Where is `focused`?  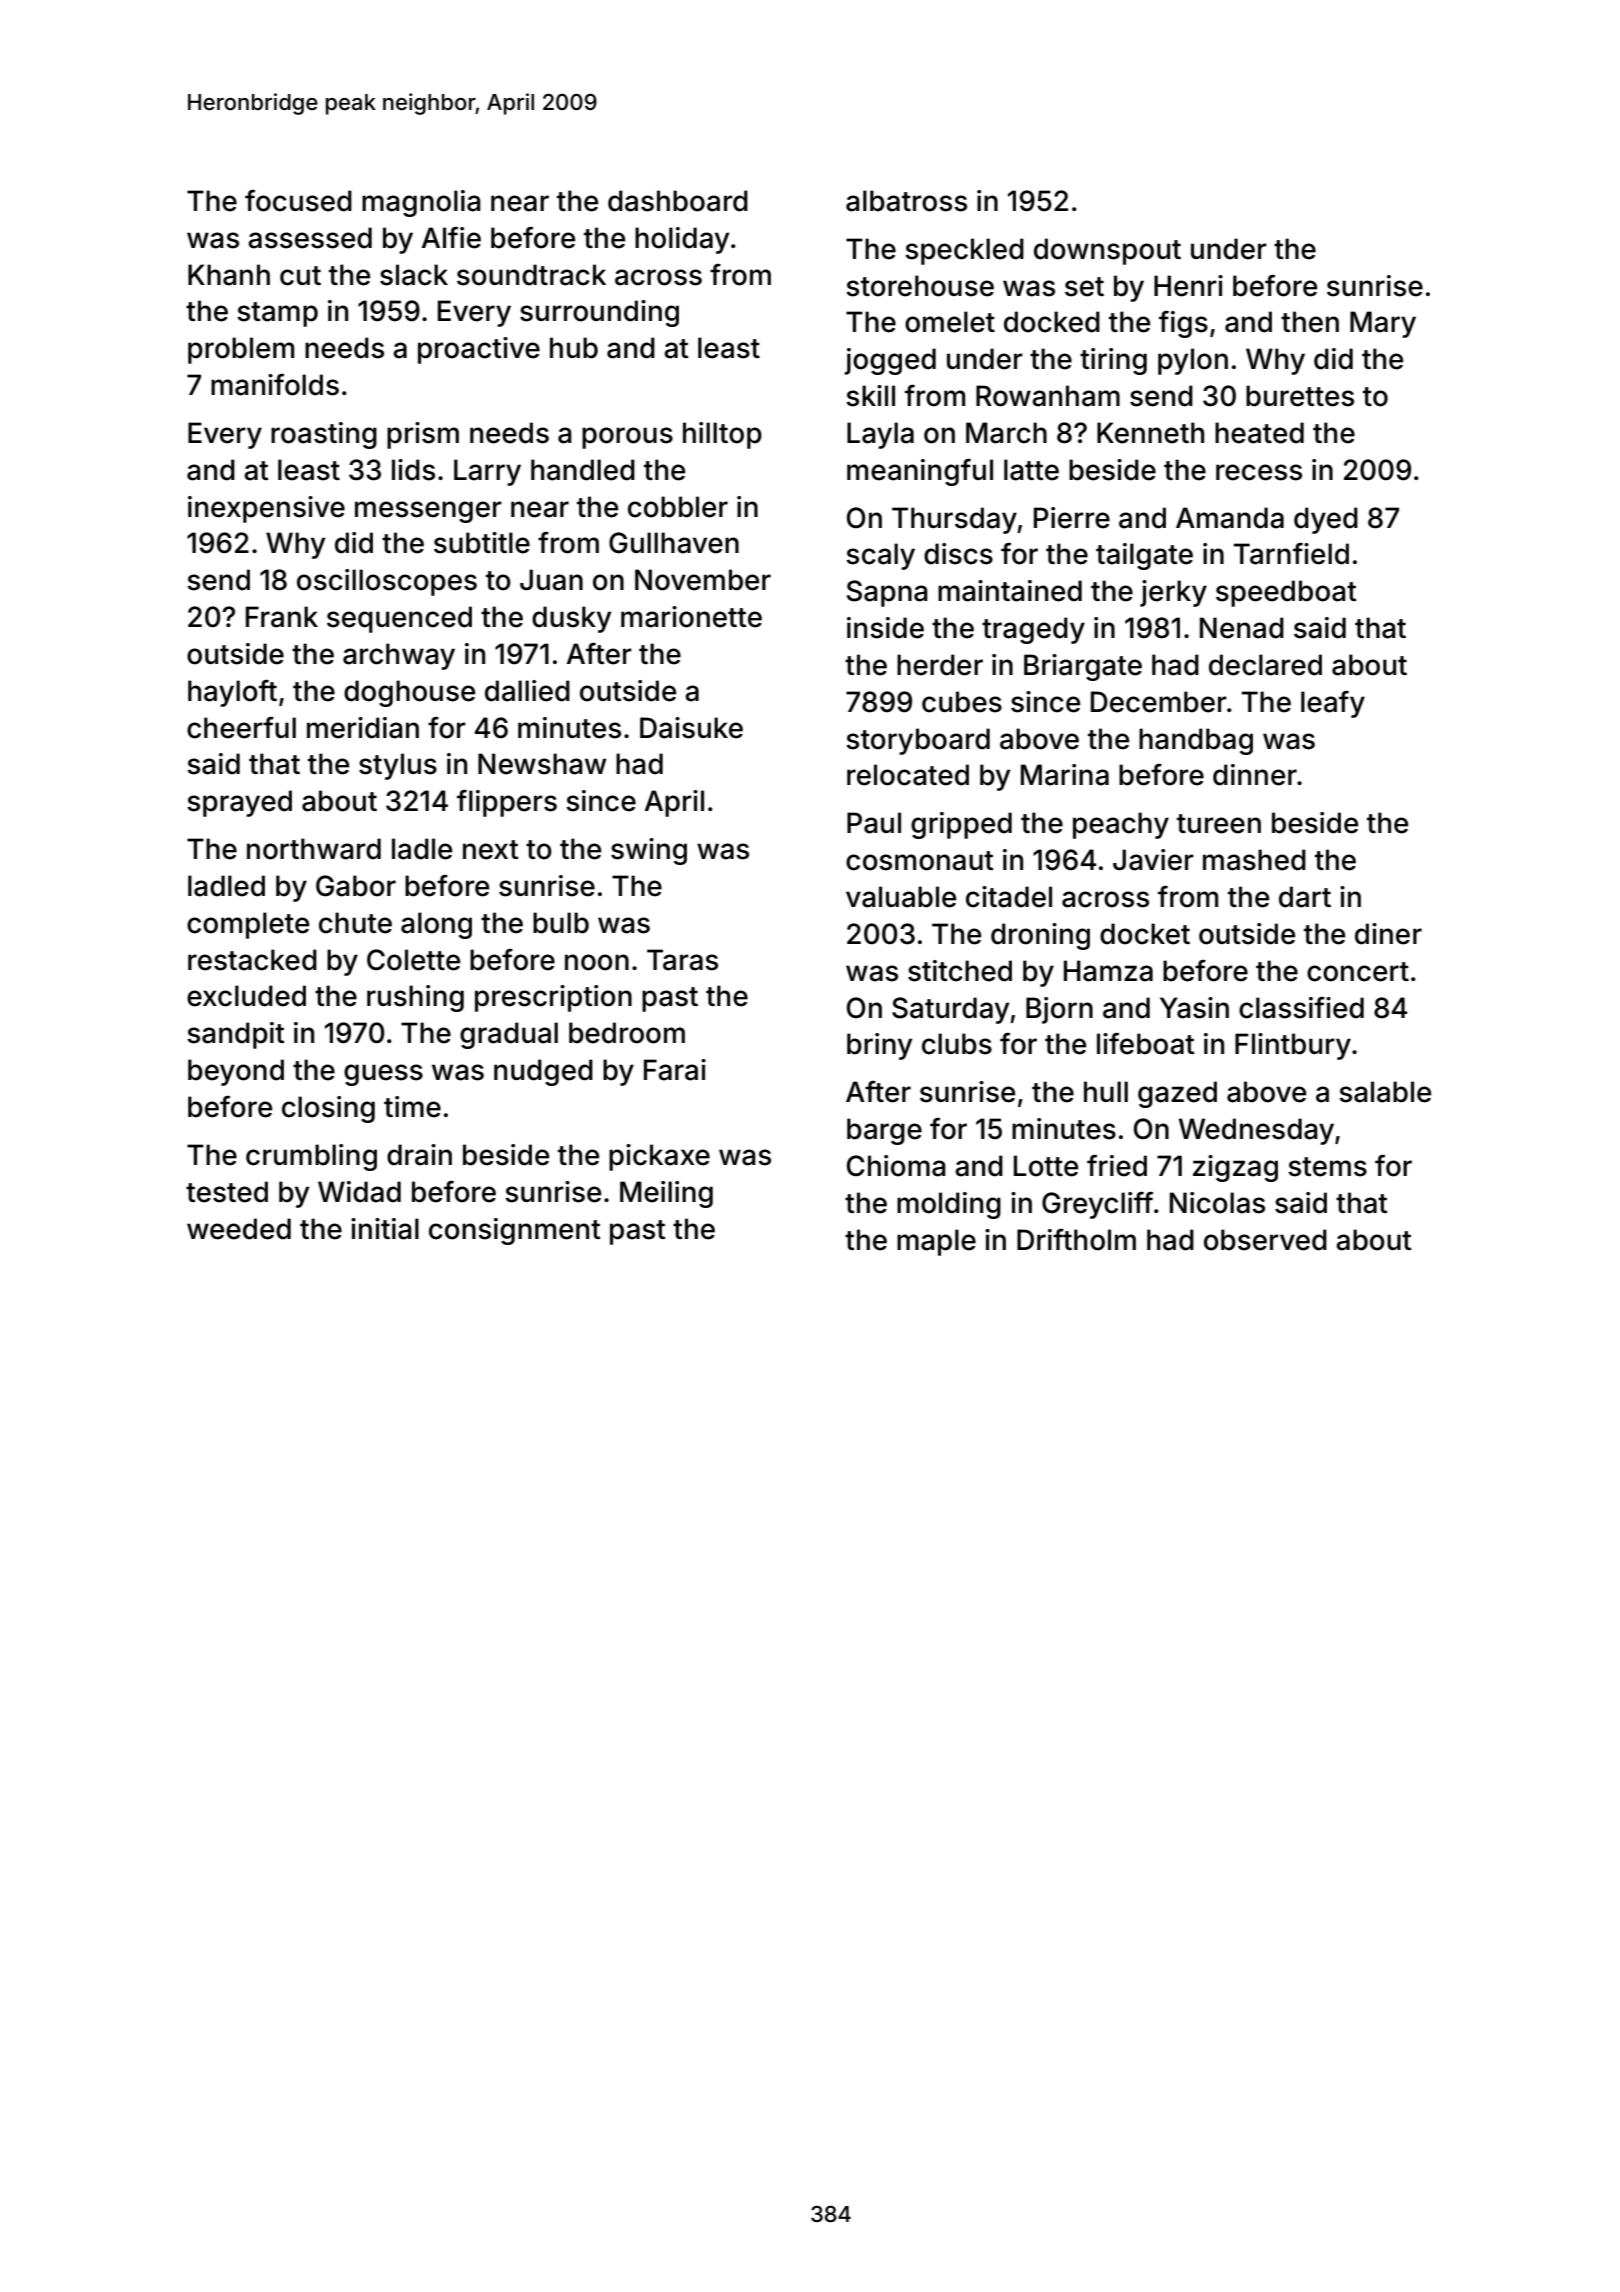
focused is located at coordinates (298, 201).
